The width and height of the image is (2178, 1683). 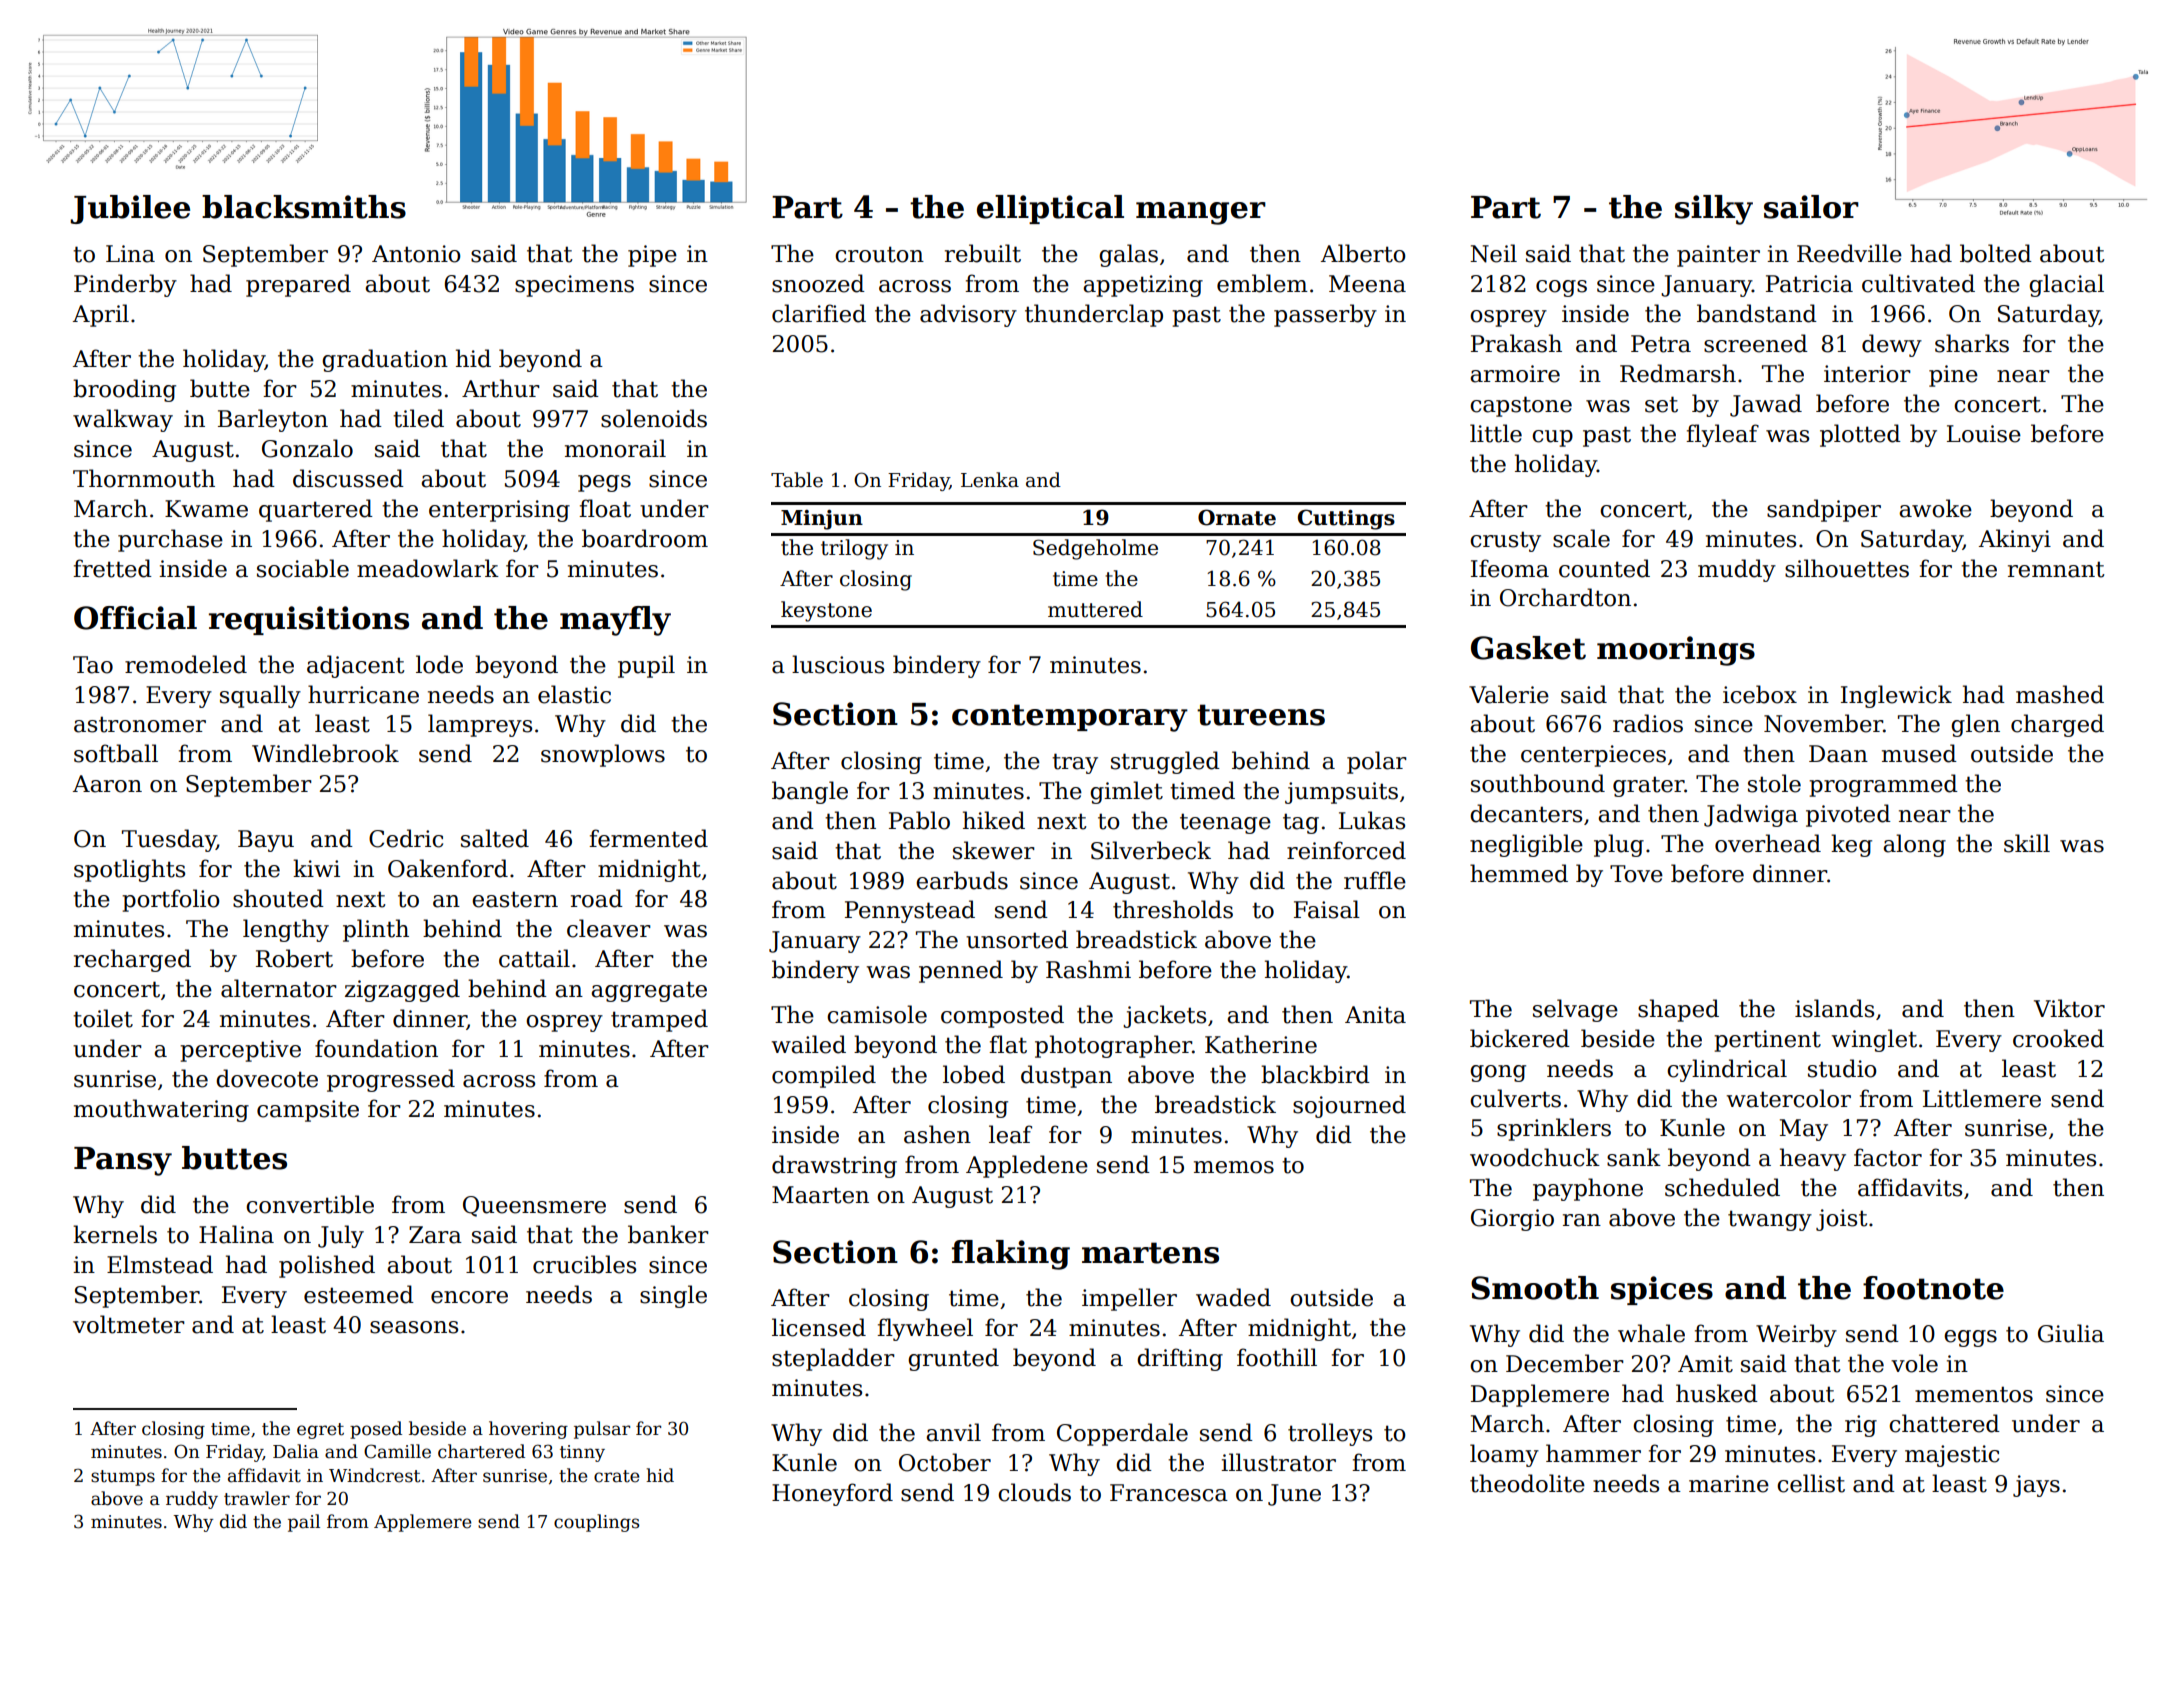 What do you see at coordinates (116, 753) in the image?
I see `softball` at bounding box center [116, 753].
